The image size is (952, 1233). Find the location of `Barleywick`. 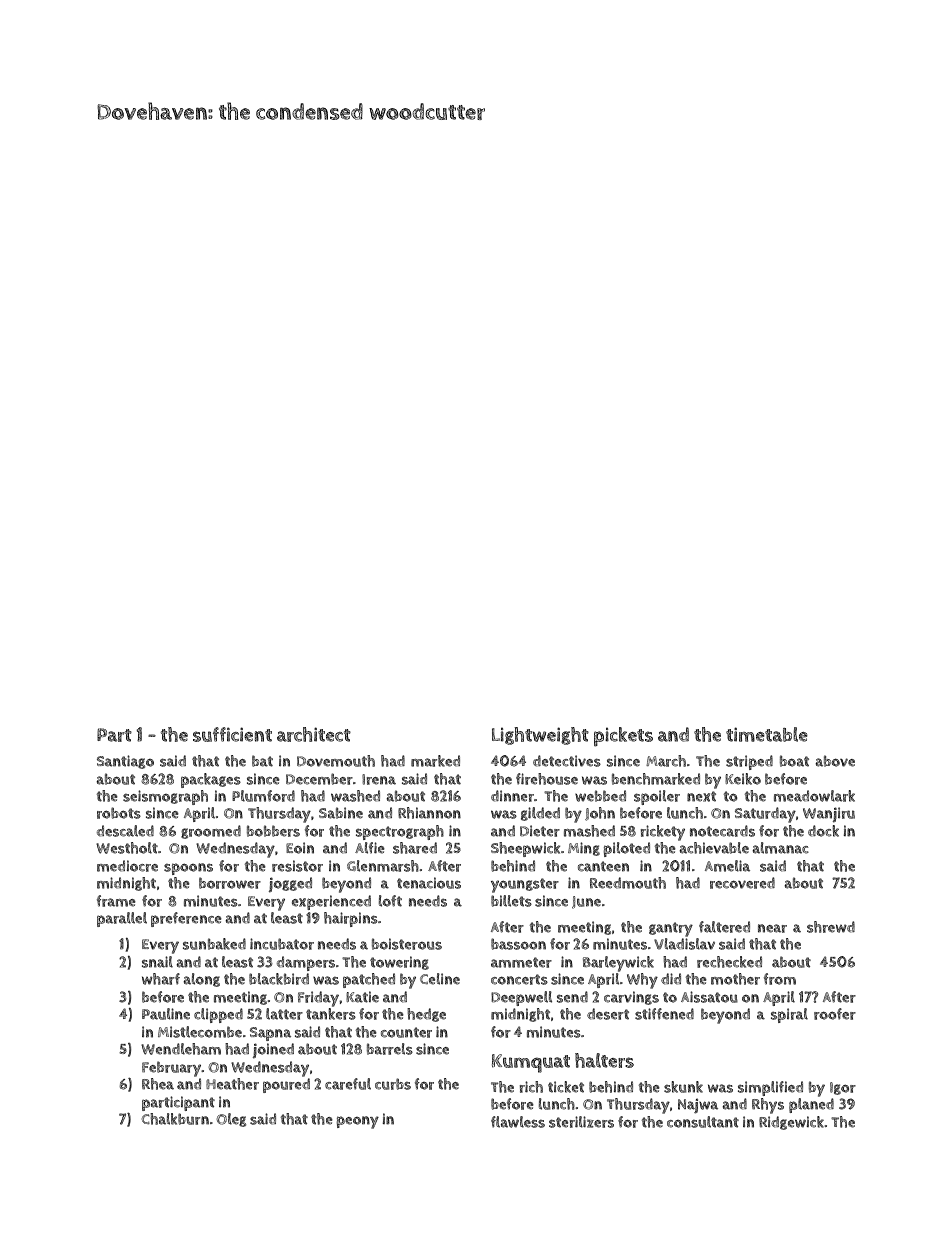

Barleywick is located at coordinates (618, 964).
